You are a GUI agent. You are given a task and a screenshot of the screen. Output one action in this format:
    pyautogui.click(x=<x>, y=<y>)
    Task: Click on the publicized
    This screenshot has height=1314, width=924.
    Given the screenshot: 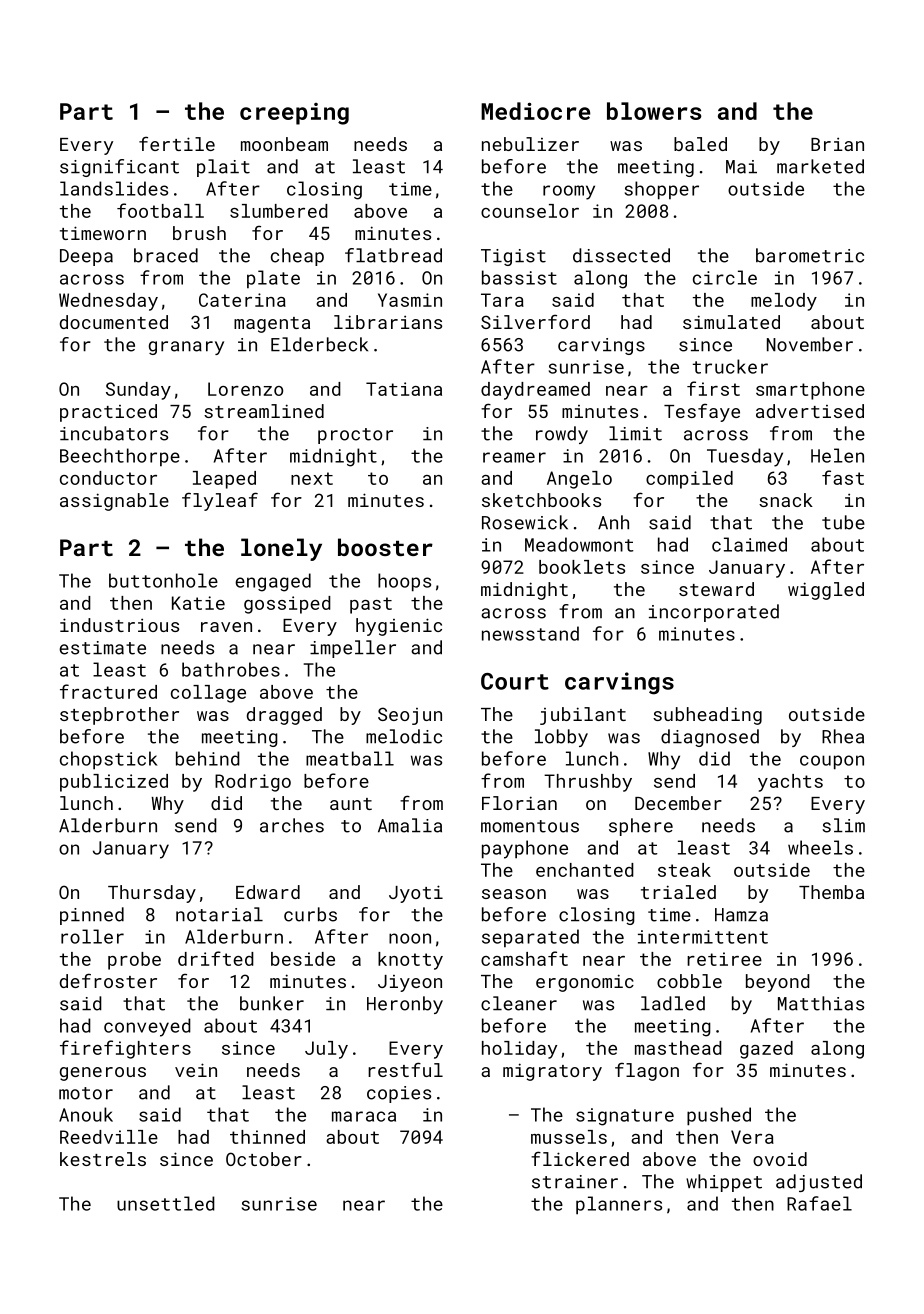 What is the action you would take?
    pyautogui.click(x=114, y=783)
